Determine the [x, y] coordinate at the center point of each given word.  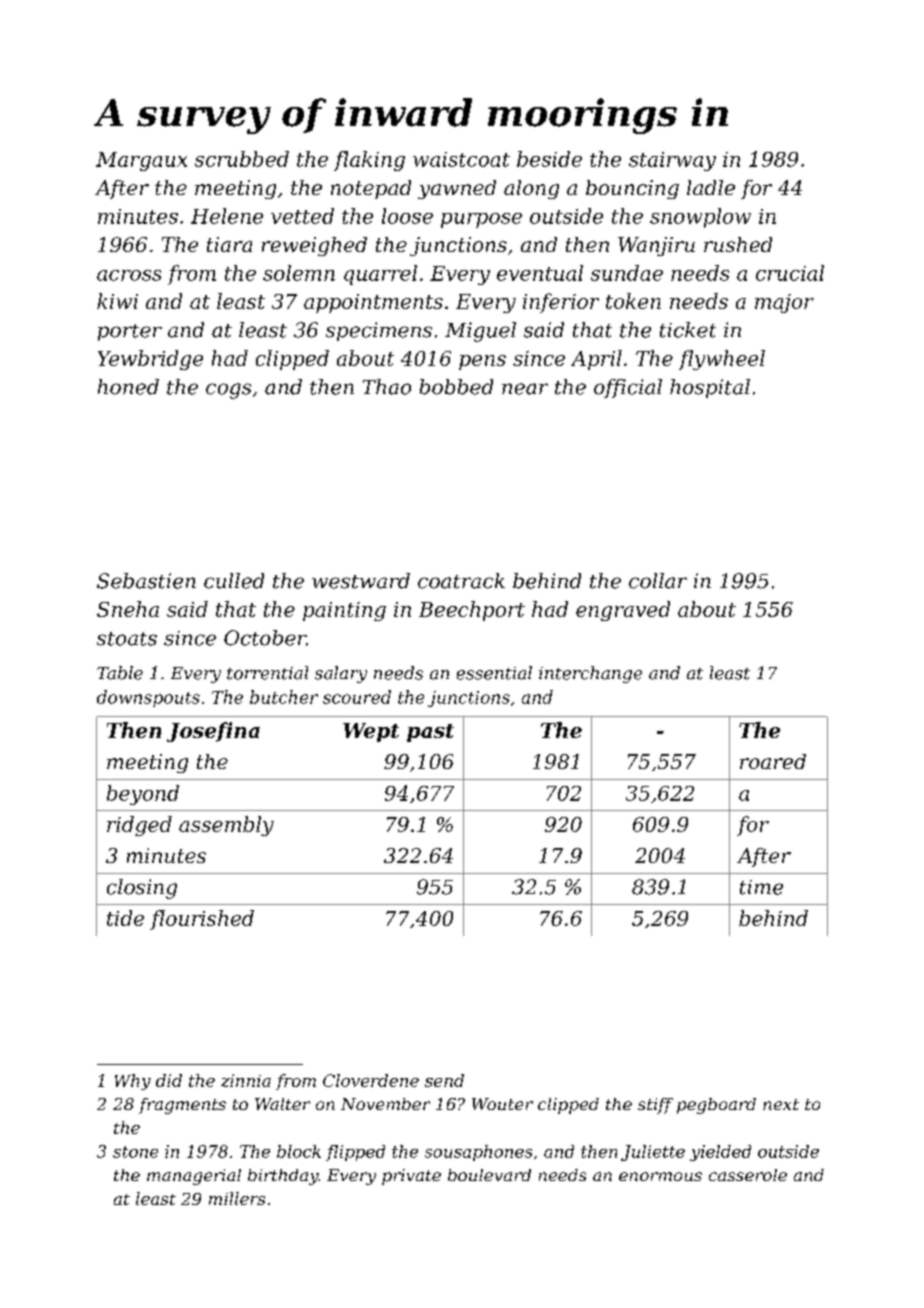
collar [658, 581]
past [430, 733]
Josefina [213, 732]
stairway [672, 161]
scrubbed [242, 159]
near [525, 389]
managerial [194, 1177]
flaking [369, 161]
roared [773, 761]
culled [234, 581]
